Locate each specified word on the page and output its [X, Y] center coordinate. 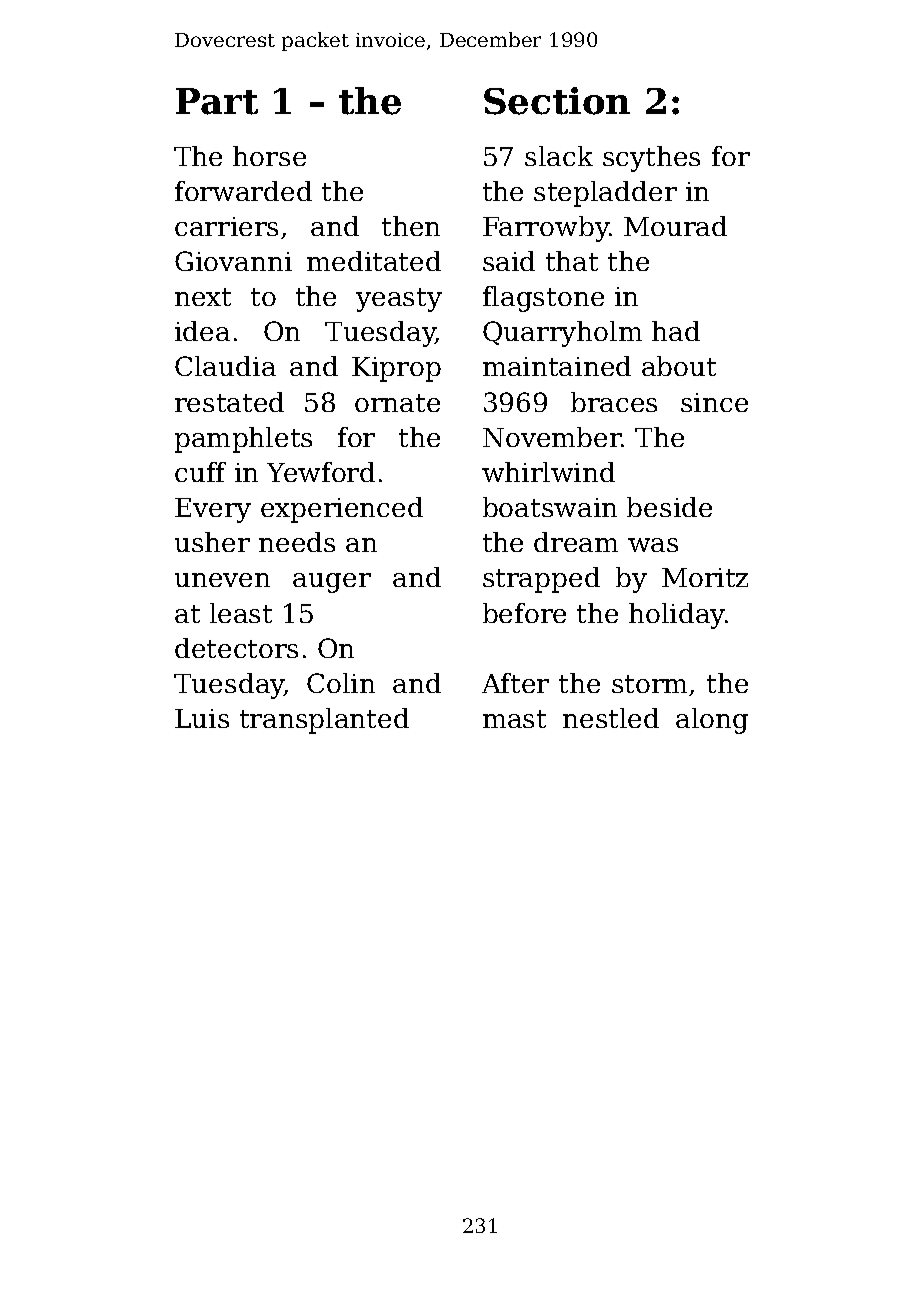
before [524, 613]
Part [217, 101]
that [572, 261]
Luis [202, 718]
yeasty [399, 300]
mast [514, 719]
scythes [651, 159]
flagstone [543, 299]
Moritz [705, 577]
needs [297, 542]
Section [557, 101]
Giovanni [233, 261]
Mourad [675, 226]
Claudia [225, 366]
